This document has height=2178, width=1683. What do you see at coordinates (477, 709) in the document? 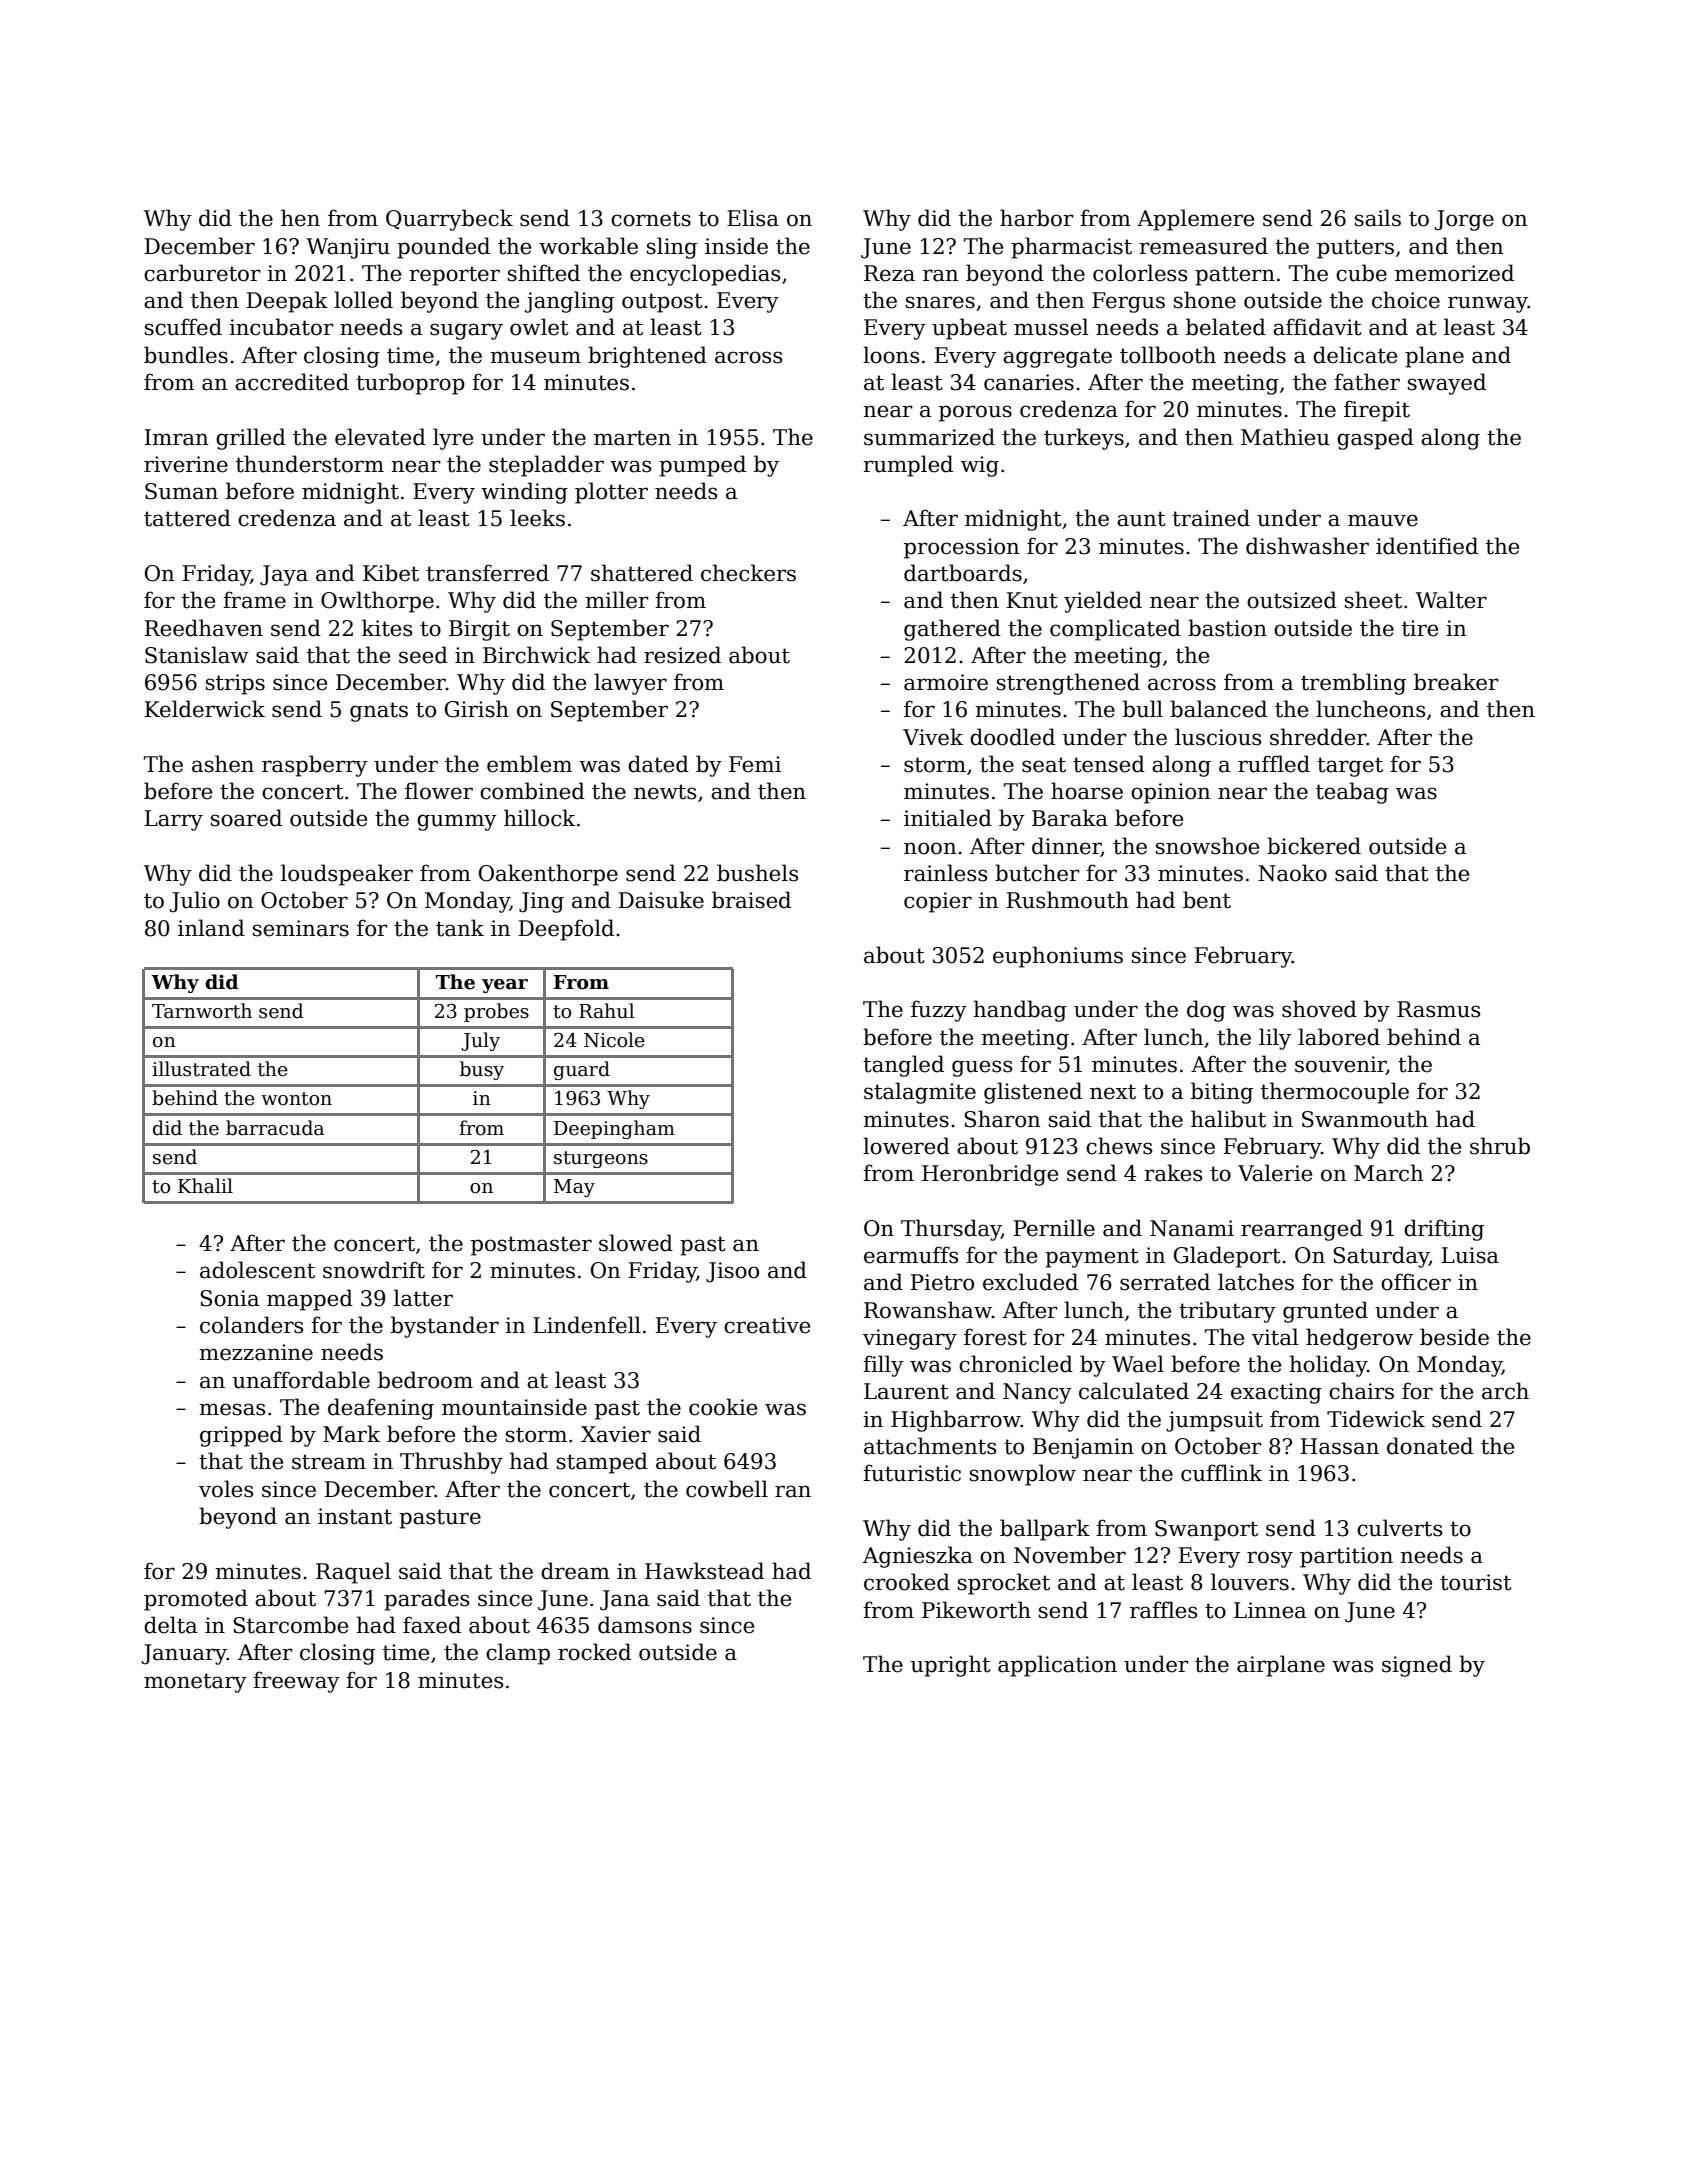
I see `Girish` at bounding box center [477, 709].
